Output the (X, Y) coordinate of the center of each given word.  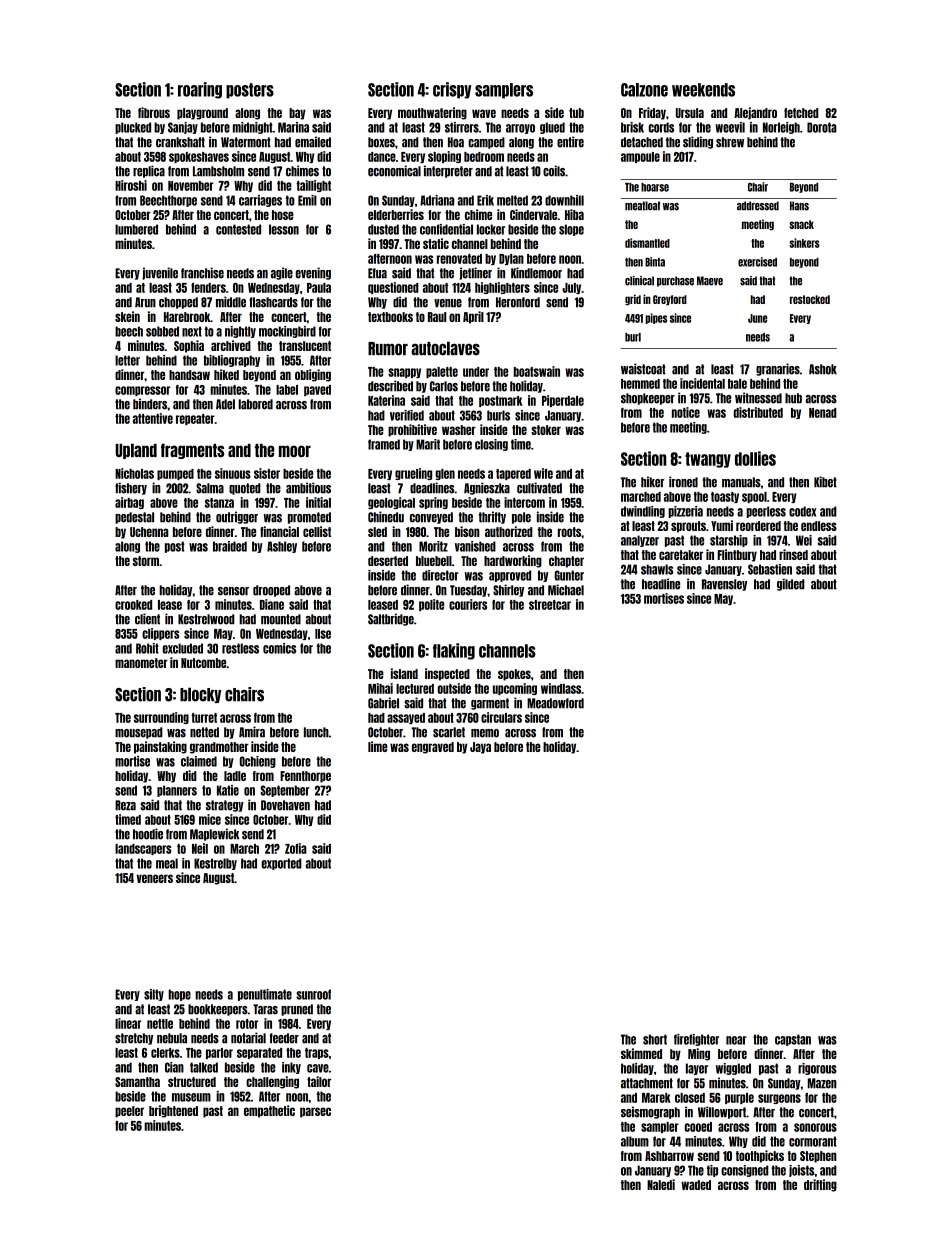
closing (491, 445)
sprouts (688, 527)
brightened (173, 1111)
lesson (284, 229)
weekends (703, 90)
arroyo (520, 129)
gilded (791, 584)
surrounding (161, 718)
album (635, 1141)
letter (127, 360)
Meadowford (555, 703)
